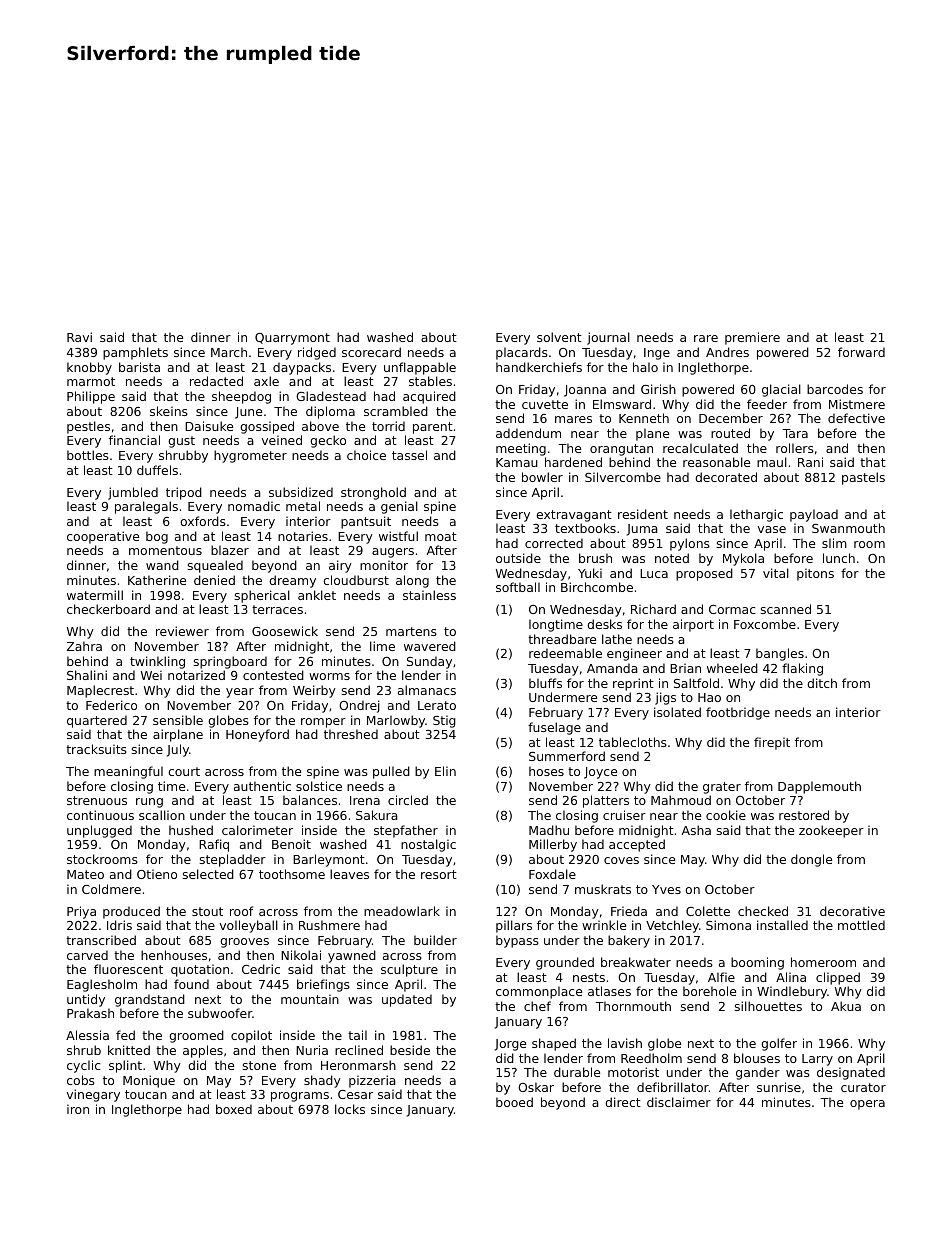 Image resolution: width=952 pixels, height=1233 pixels. Describe the element at coordinates (444, 721) in the page. I see `Stig` at that location.
